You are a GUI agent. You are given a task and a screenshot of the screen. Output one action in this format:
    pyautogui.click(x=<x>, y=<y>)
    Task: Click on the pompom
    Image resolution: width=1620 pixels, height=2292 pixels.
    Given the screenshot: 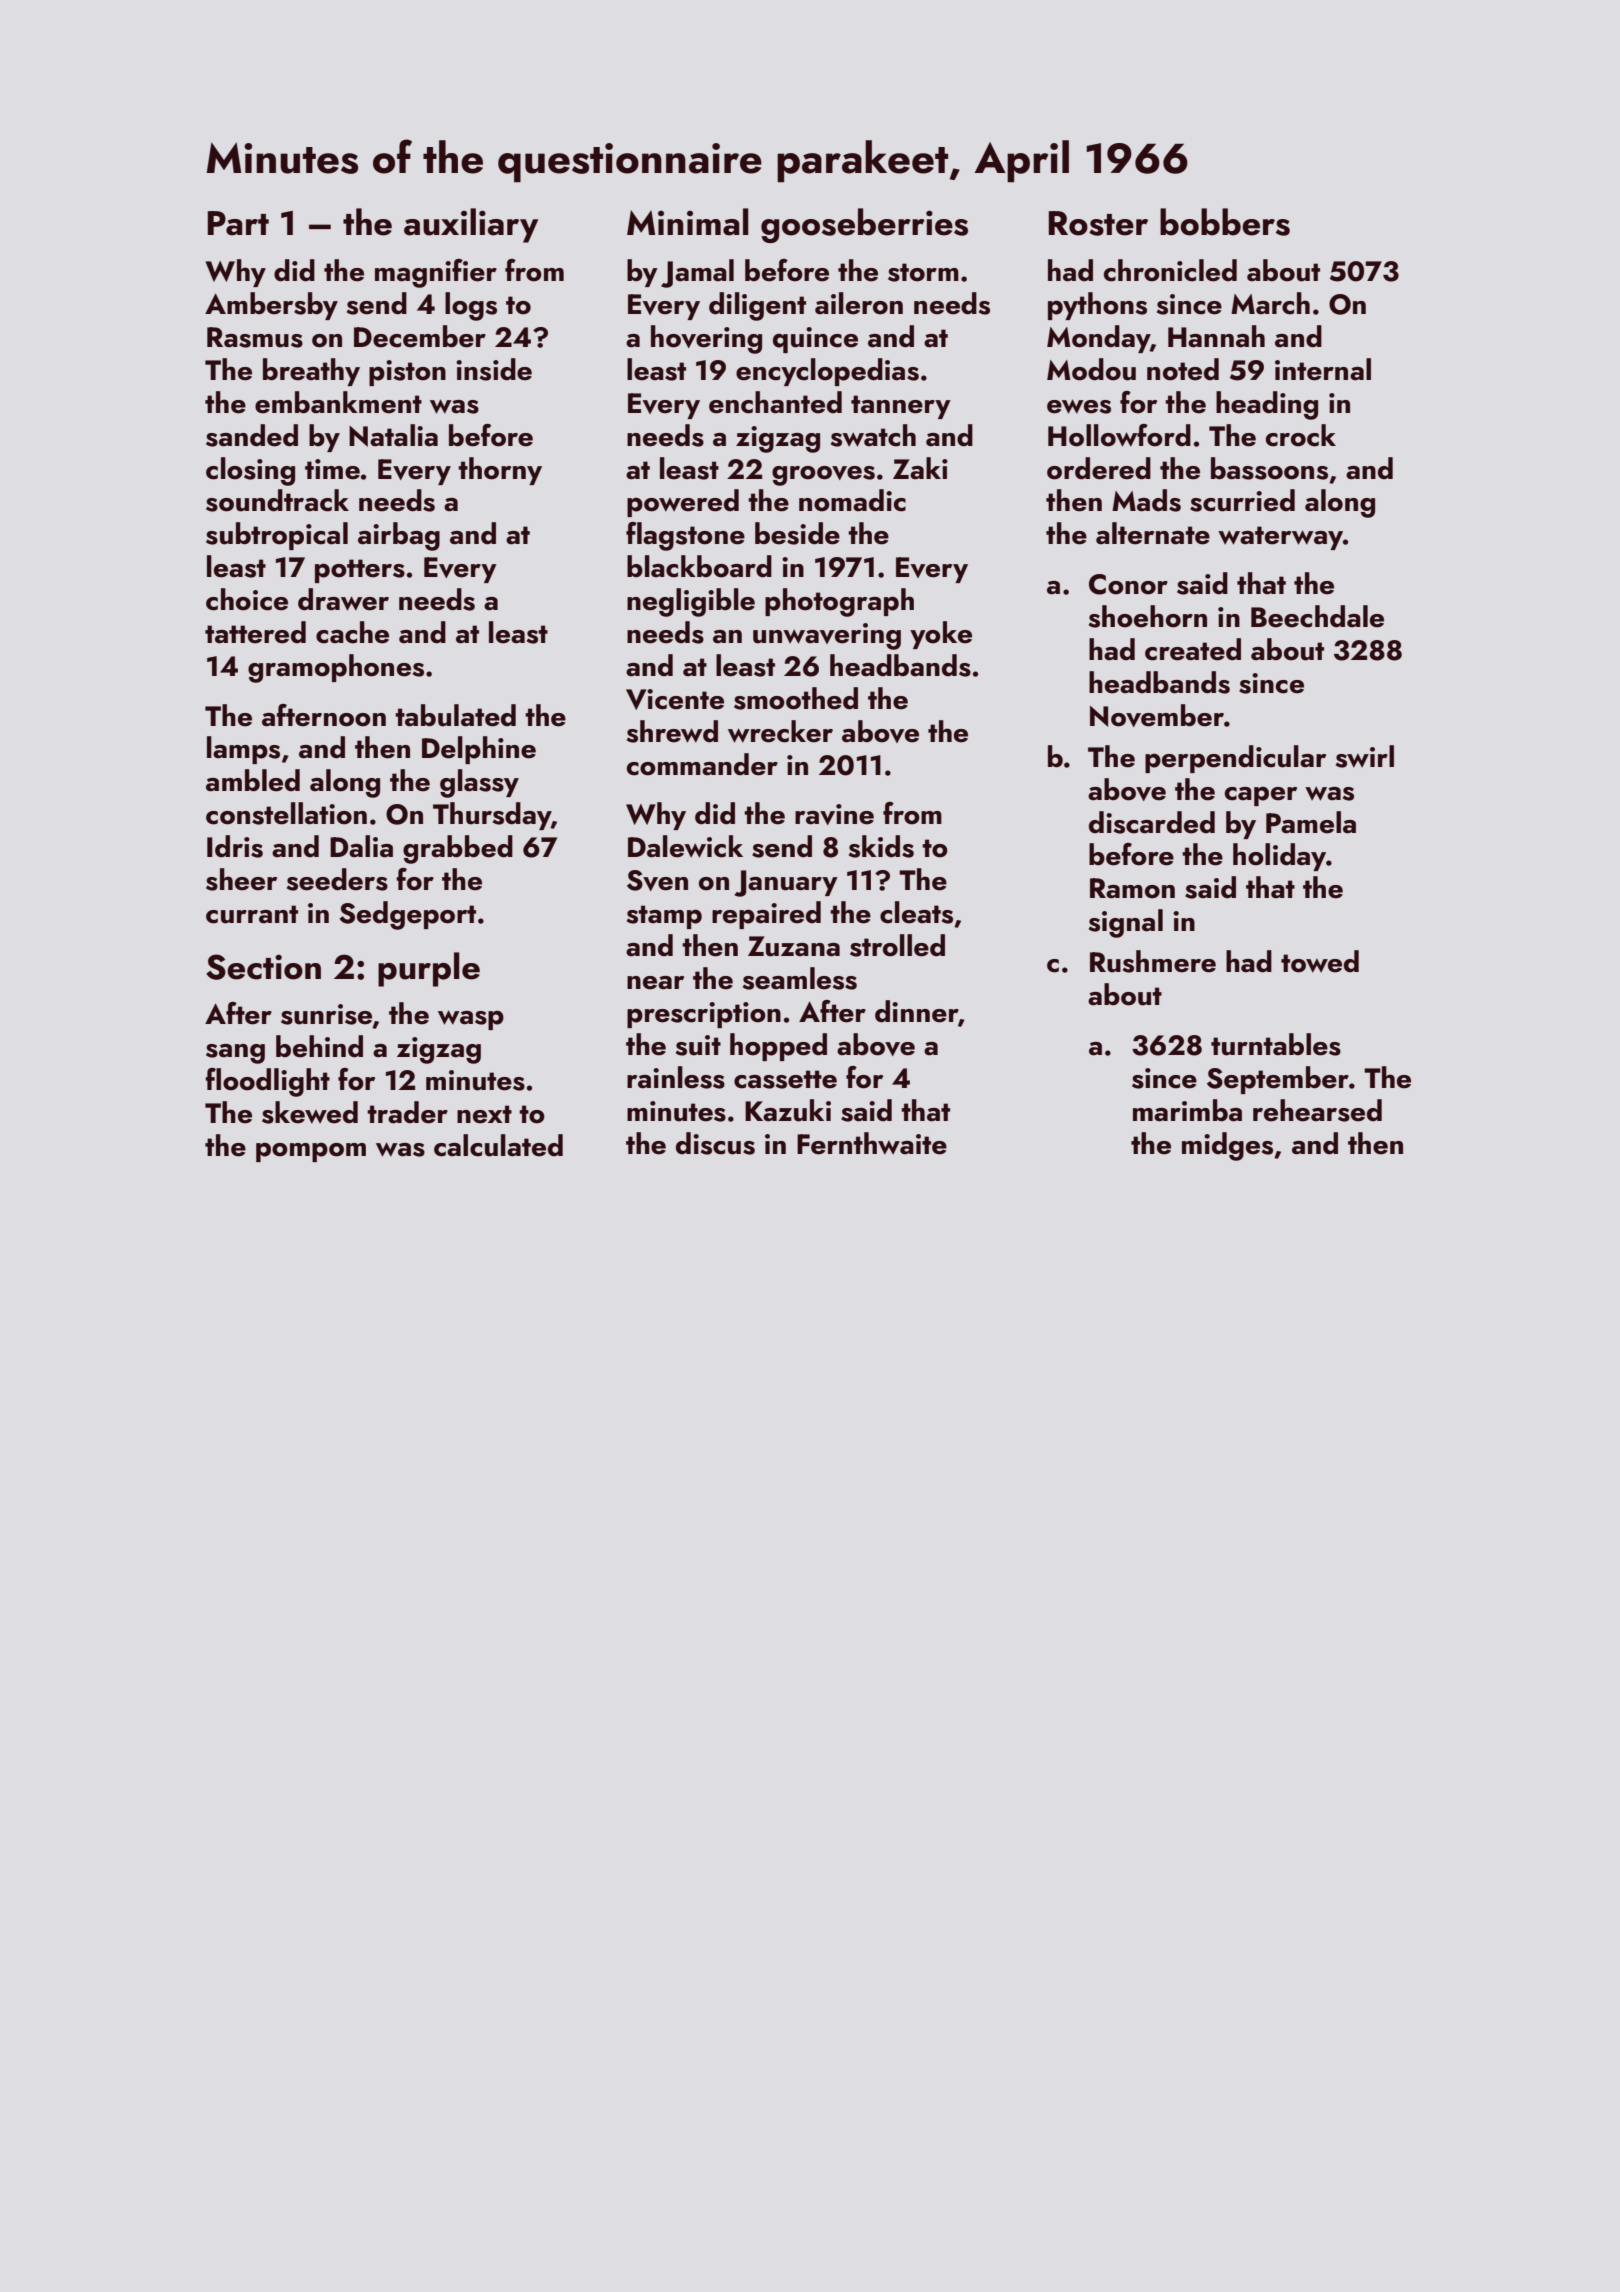 What is the action you would take?
    pyautogui.click(x=311, y=1152)
